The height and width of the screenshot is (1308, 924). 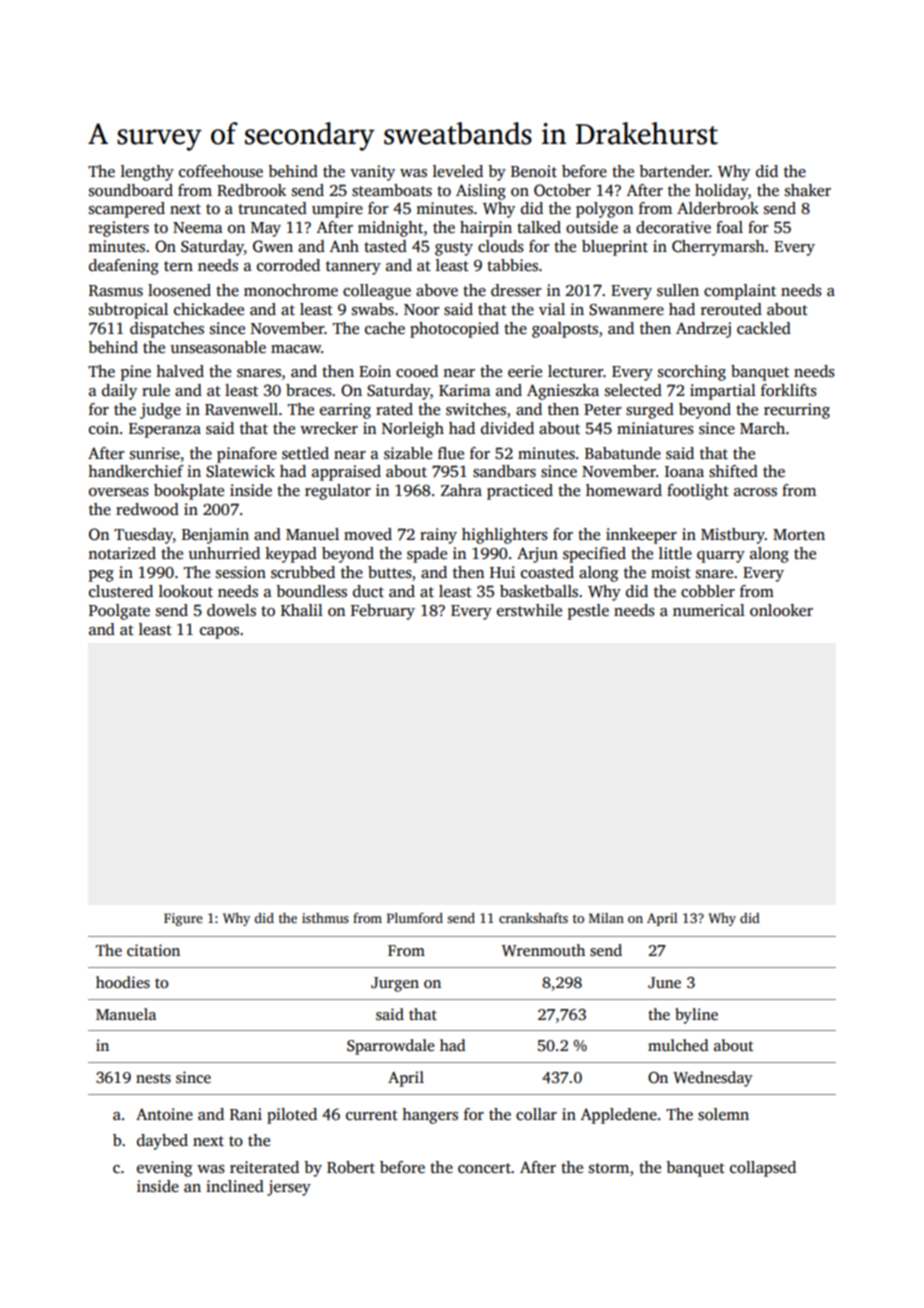 What do you see at coordinates (606, 918) in the screenshot?
I see `Milan` at bounding box center [606, 918].
